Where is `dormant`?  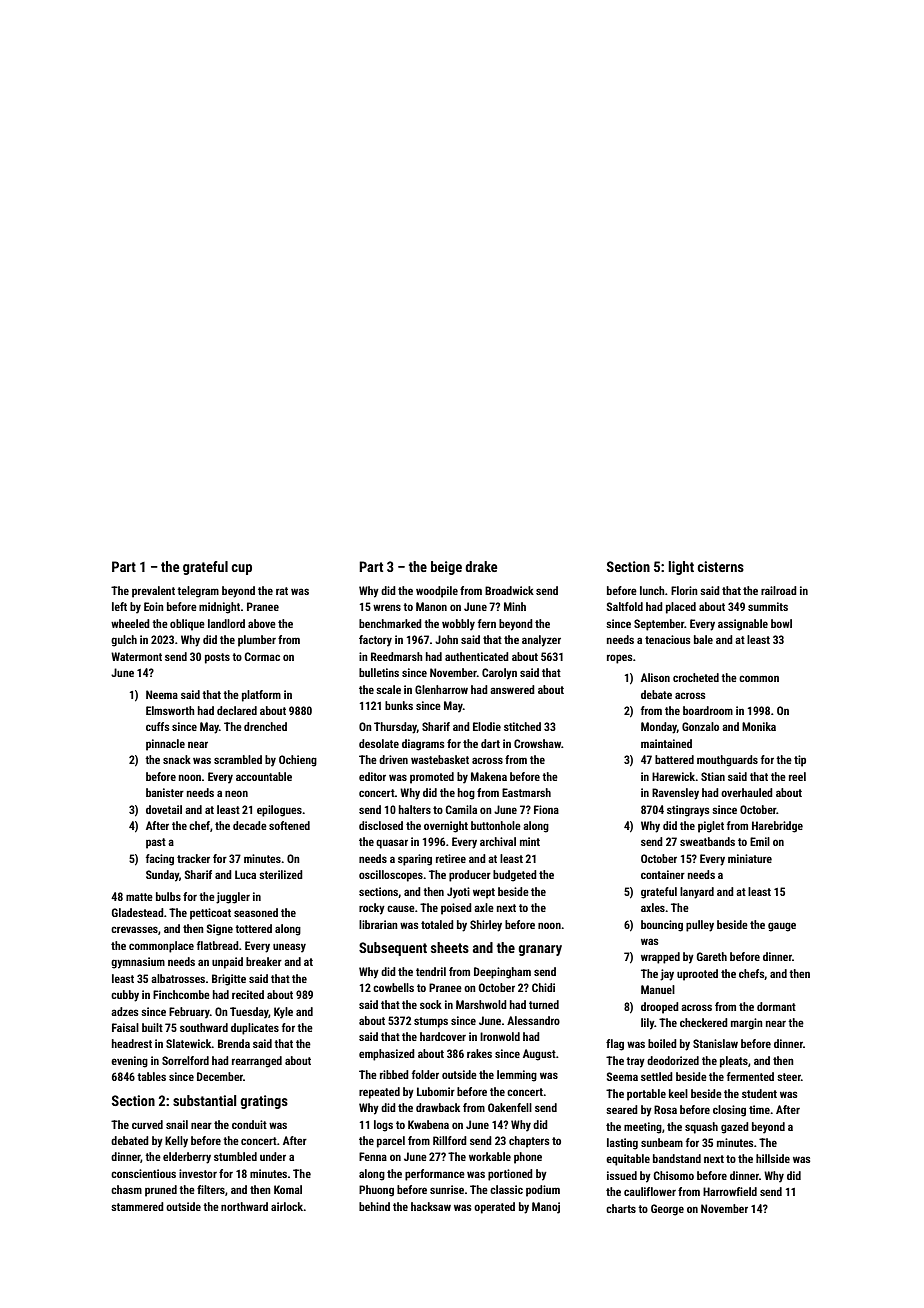
dormant is located at coordinates (776, 1006).
